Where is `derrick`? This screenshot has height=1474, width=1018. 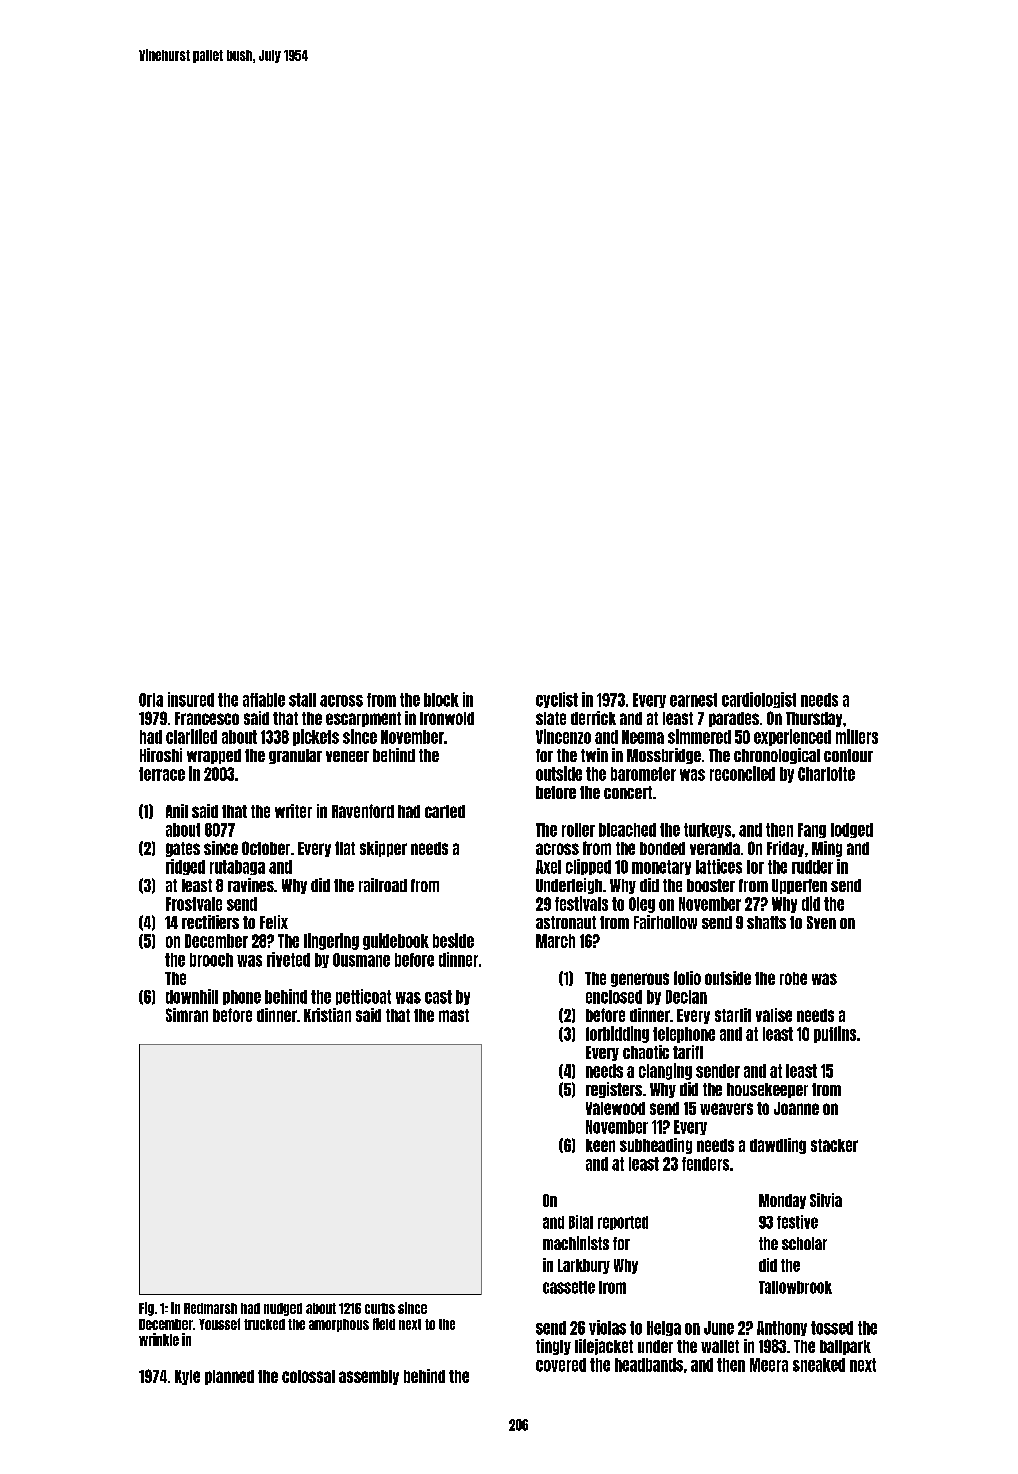
derrick is located at coordinates (593, 718).
